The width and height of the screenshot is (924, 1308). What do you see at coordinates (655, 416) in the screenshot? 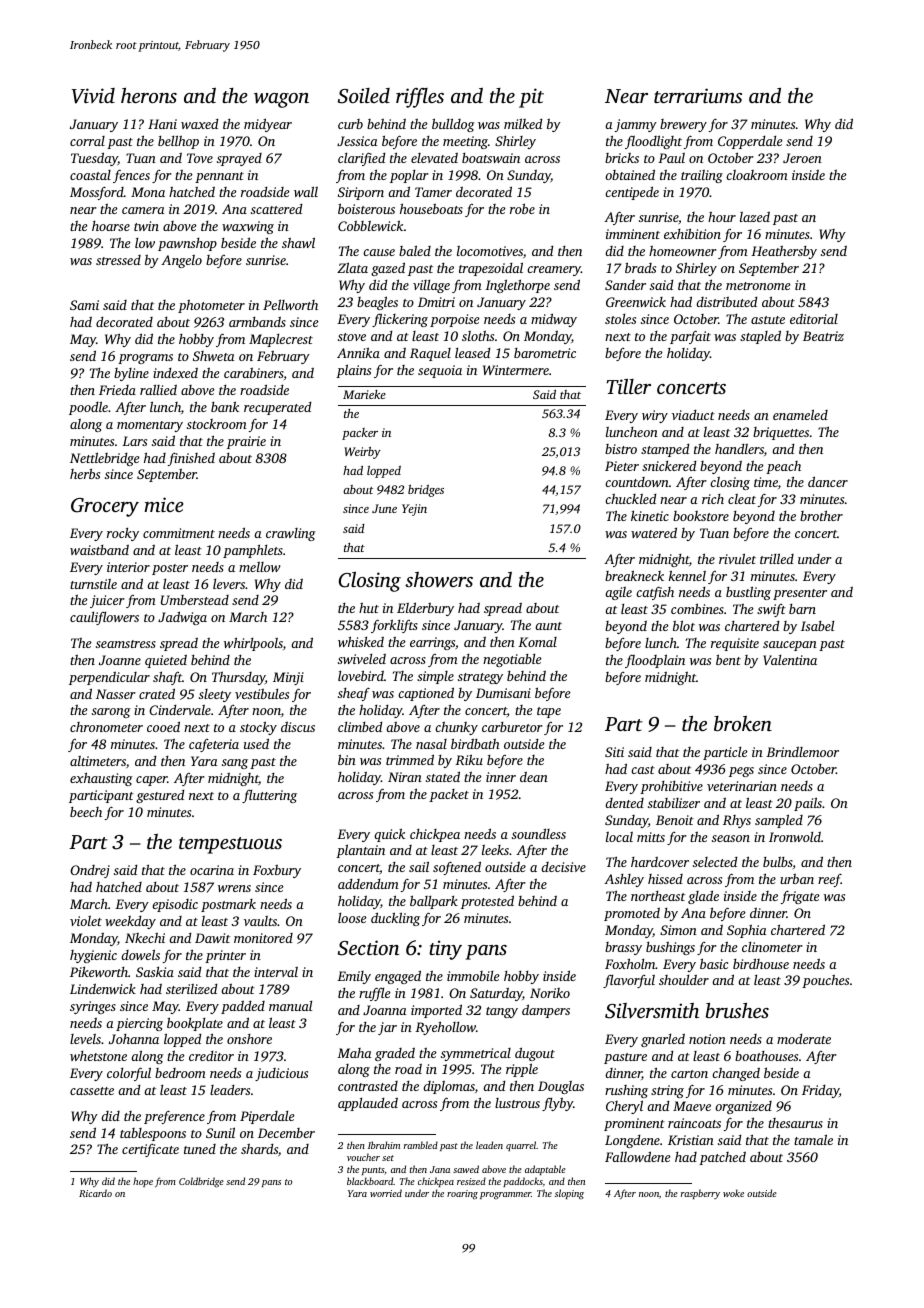
I see `wiry` at bounding box center [655, 416].
